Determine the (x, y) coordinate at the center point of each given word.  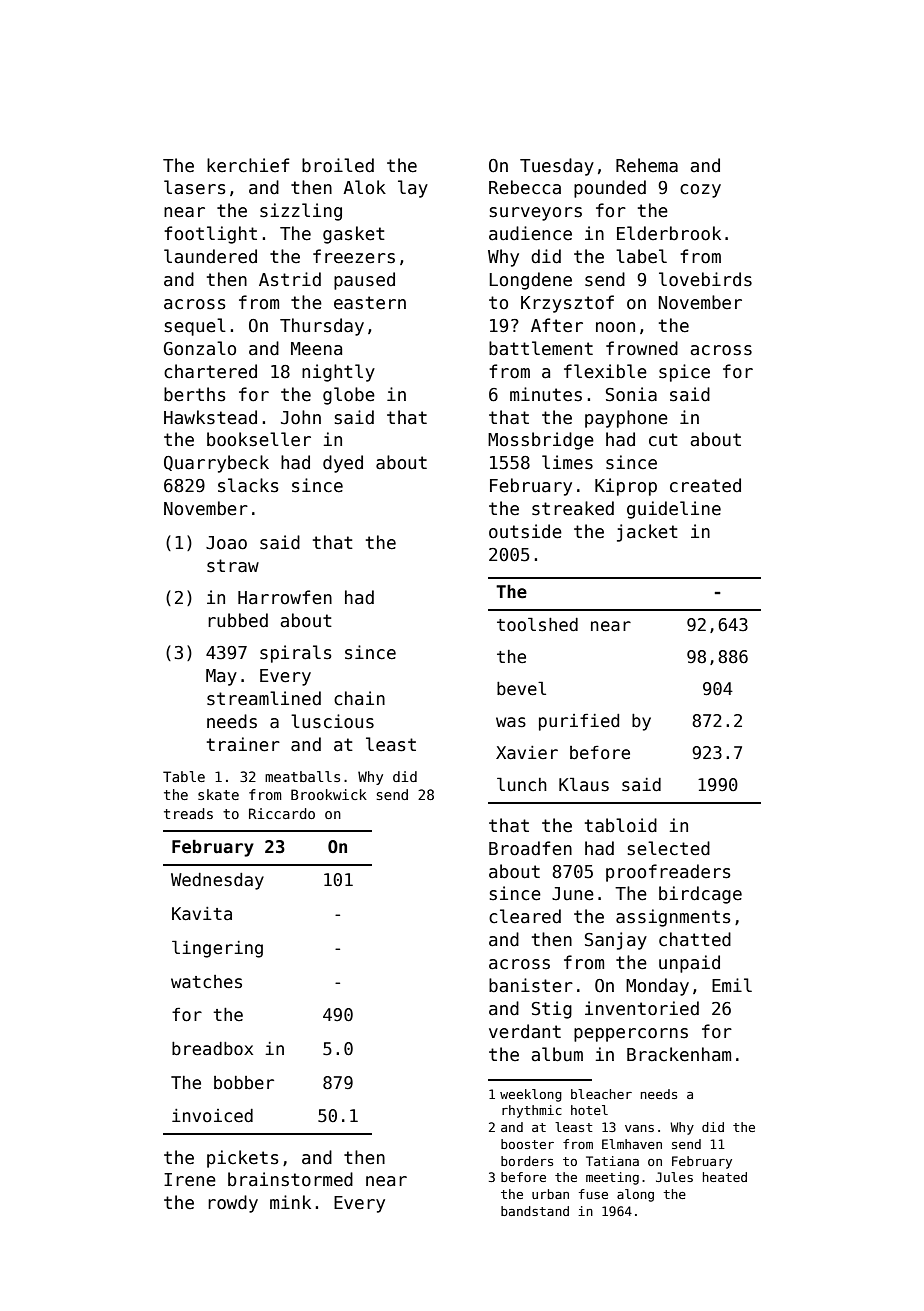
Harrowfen (285, 597)
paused (364, 281)
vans (639, 1128)
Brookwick (329, 794)
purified (579, 722)
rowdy (233, 1204)
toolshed (537, 624)
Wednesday (217, 881)
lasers (195, 187)
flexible (605, 371)
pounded (610, 189)
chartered (210, 371)
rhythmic (532, 1111)
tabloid (621, 825)
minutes (546, 394)
